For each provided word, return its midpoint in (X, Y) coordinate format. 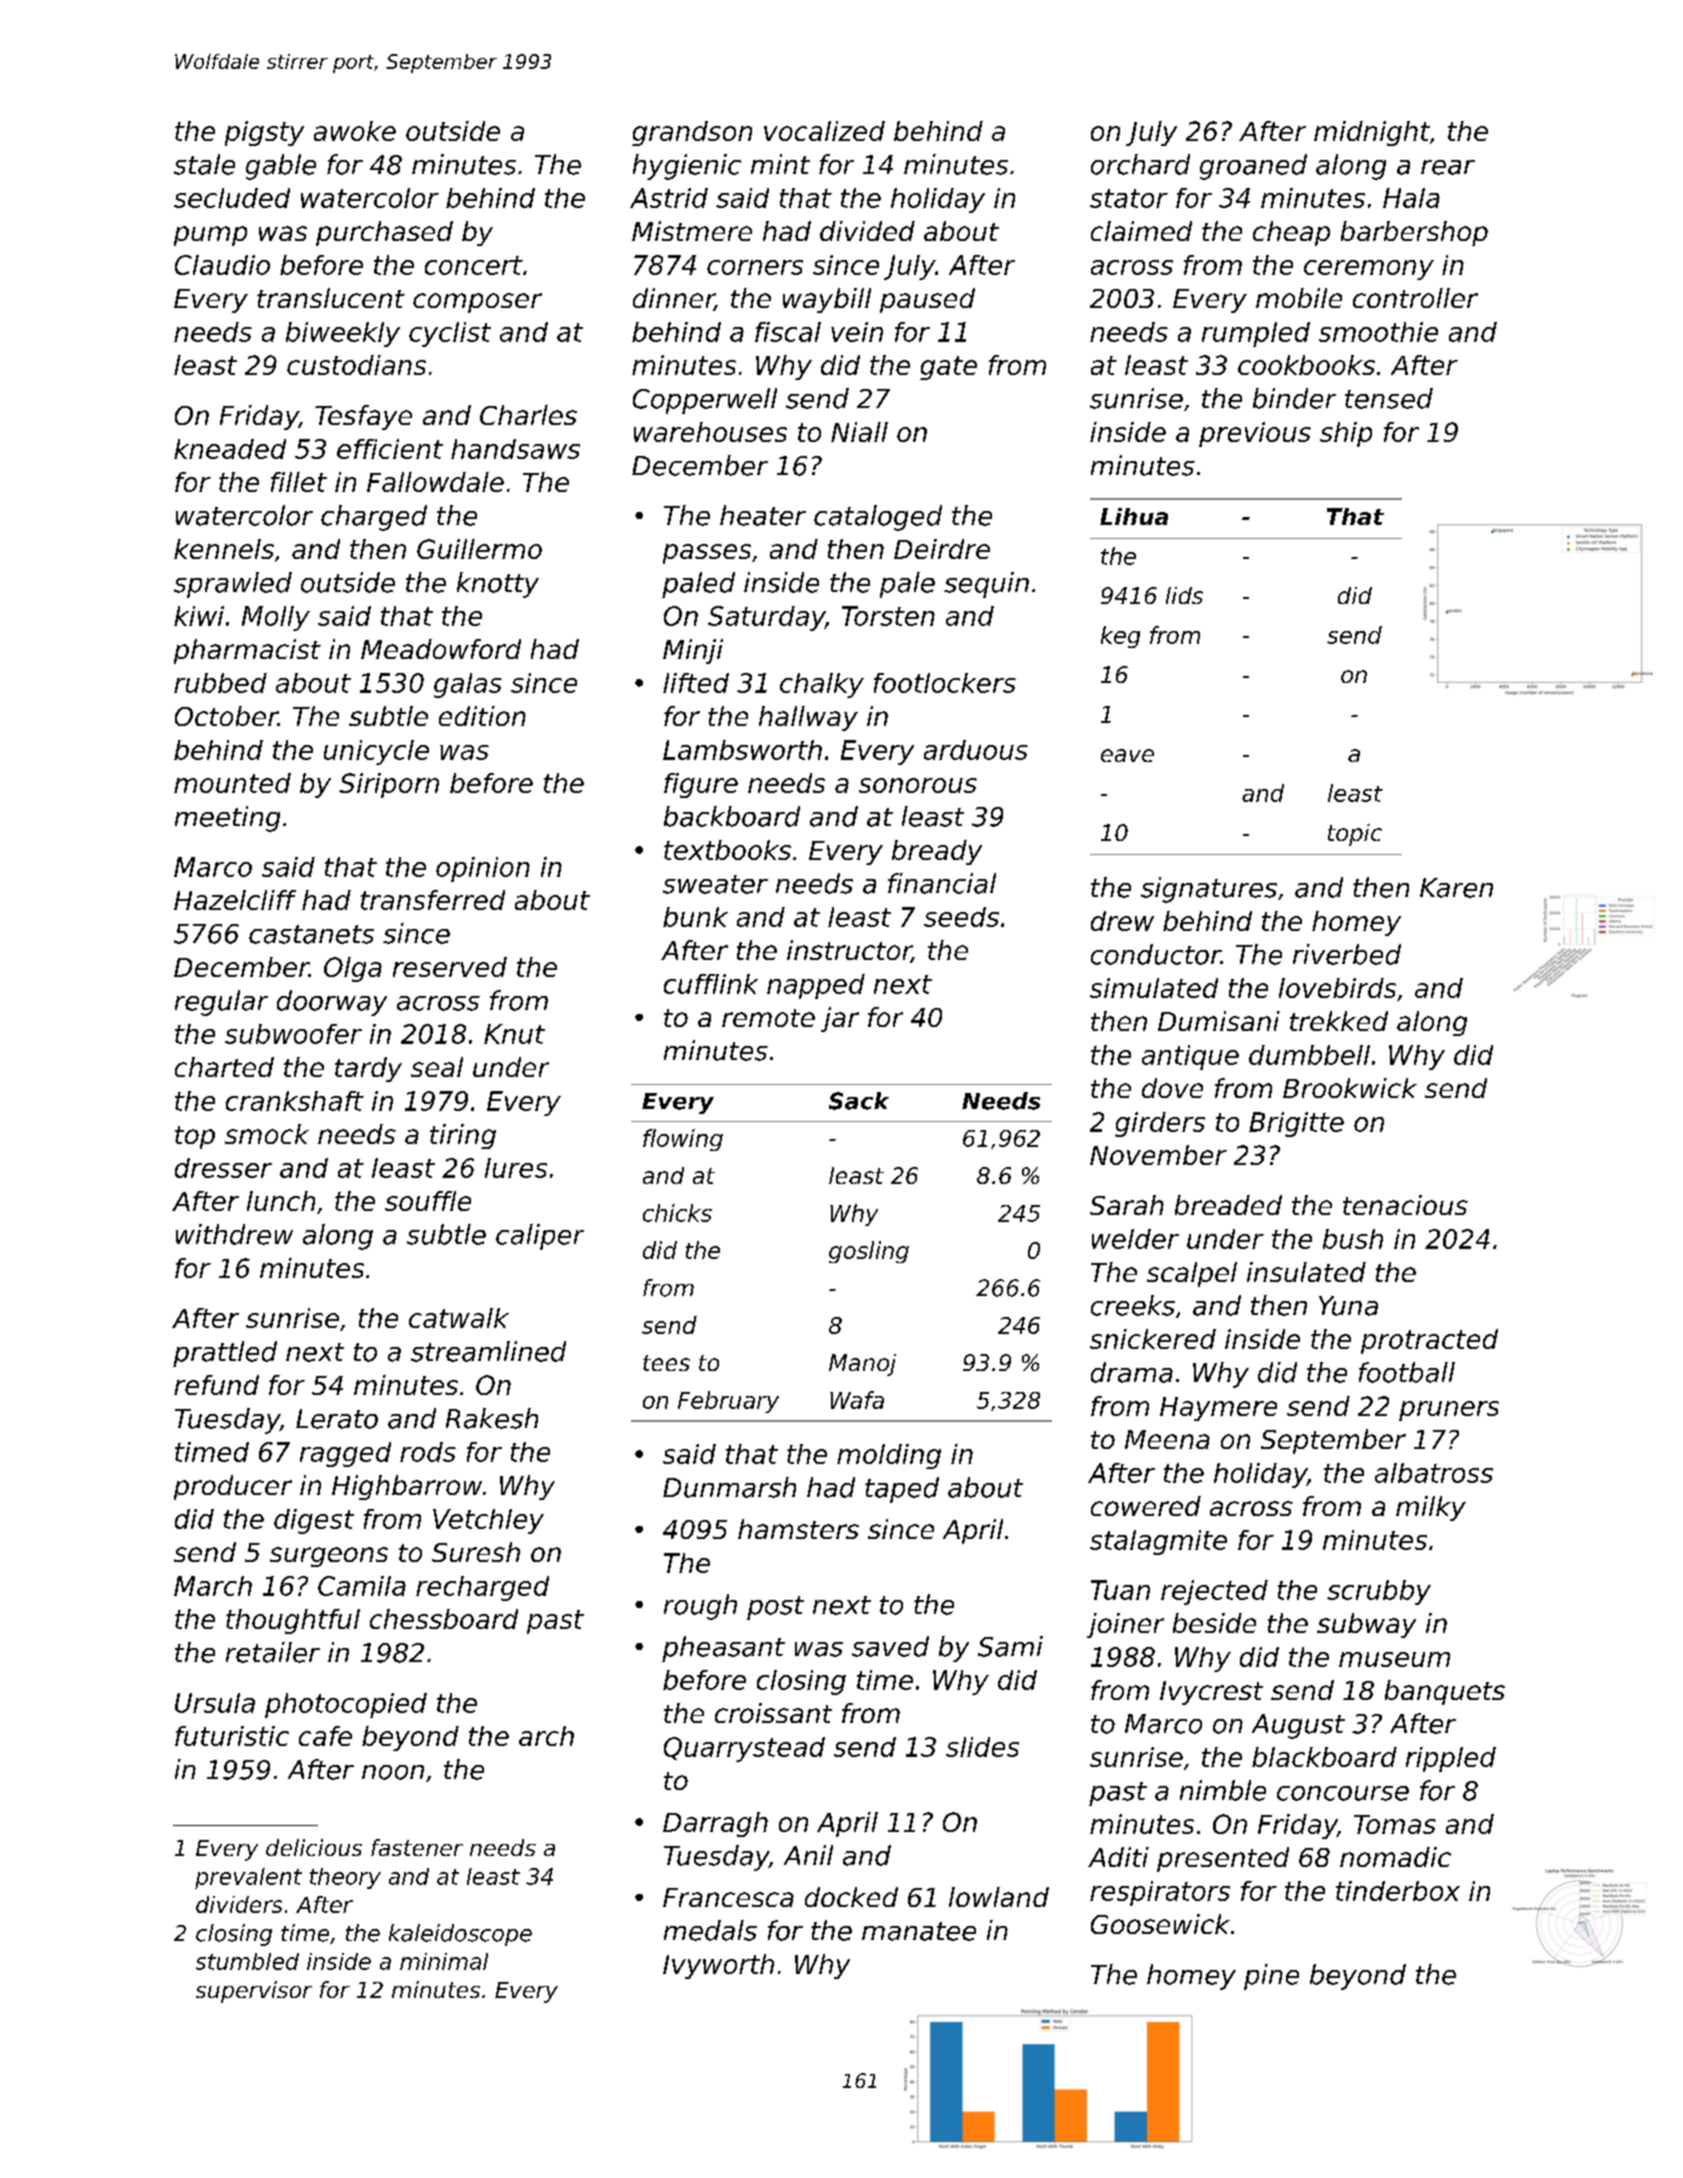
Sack (859, 1101)
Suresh (476, 1552)
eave (1127, 755)
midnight (1372, 133)
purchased (384, 233)
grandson (692, 133)
